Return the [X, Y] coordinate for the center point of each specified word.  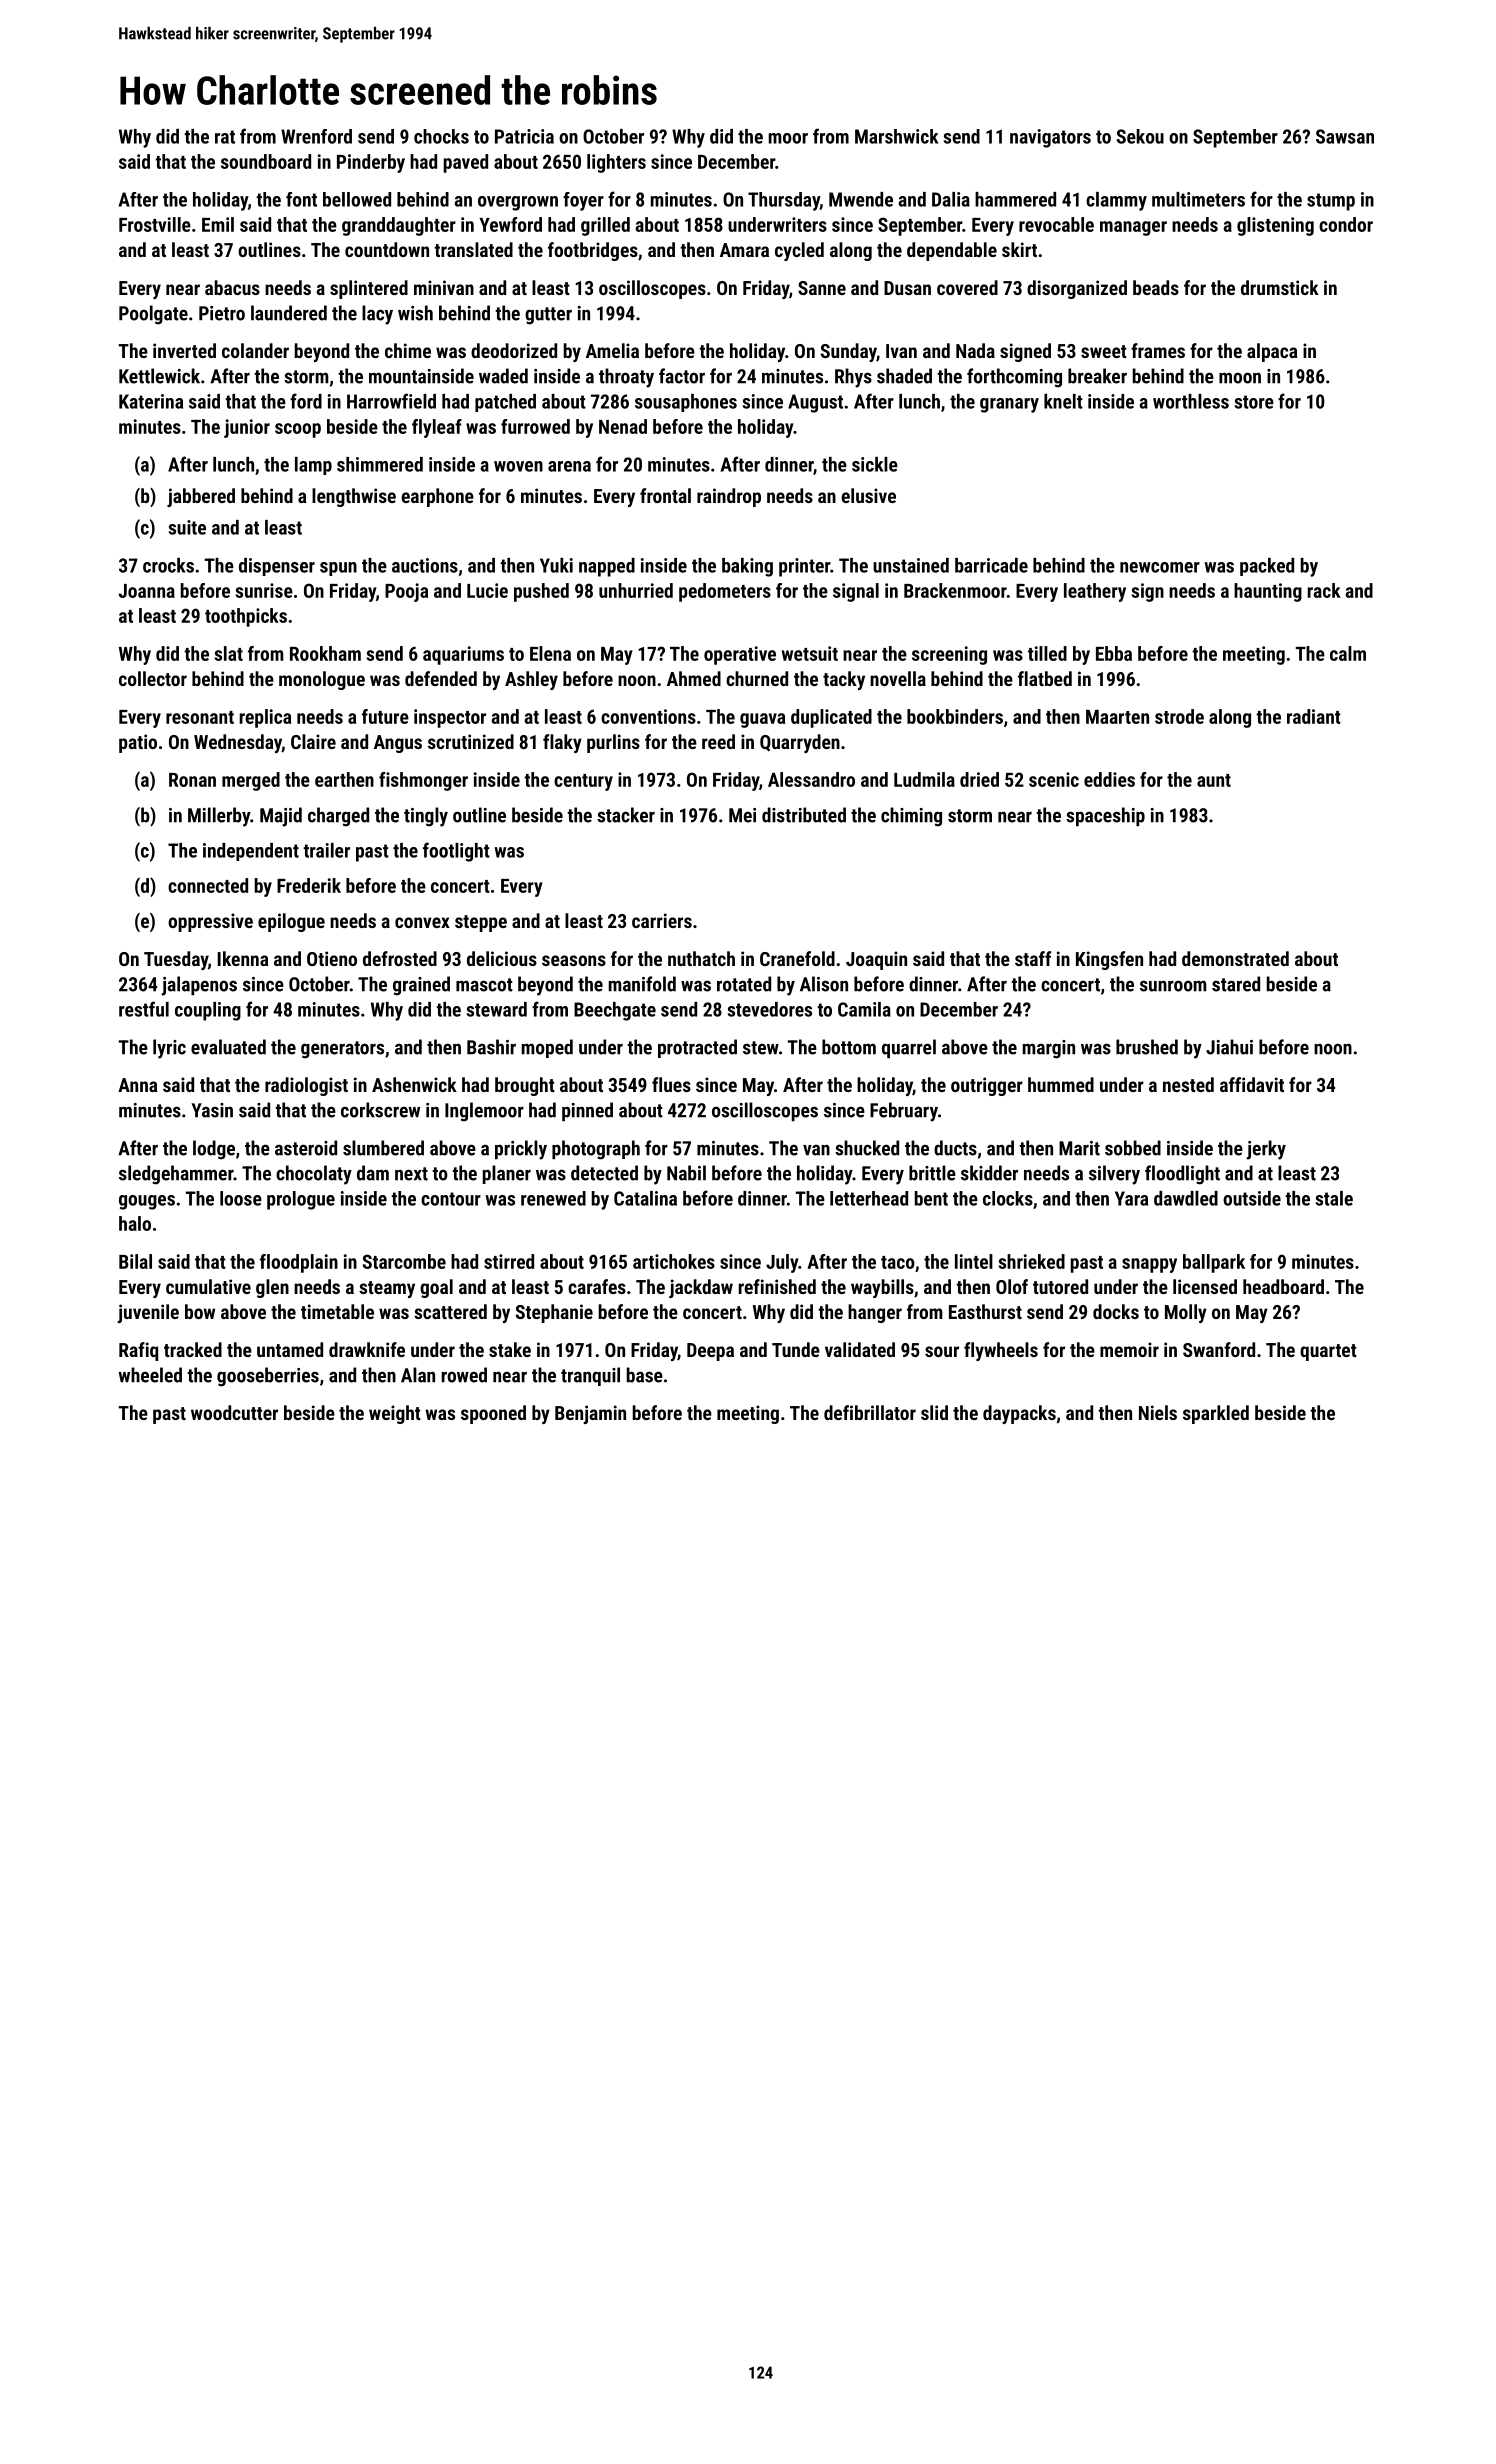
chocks [441, 136]
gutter [548, 316]
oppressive [210, 922]
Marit [1079, 1148]
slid [934, 1412]
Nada [975, 350]
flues [671, 1084]
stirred [509, 1261]
